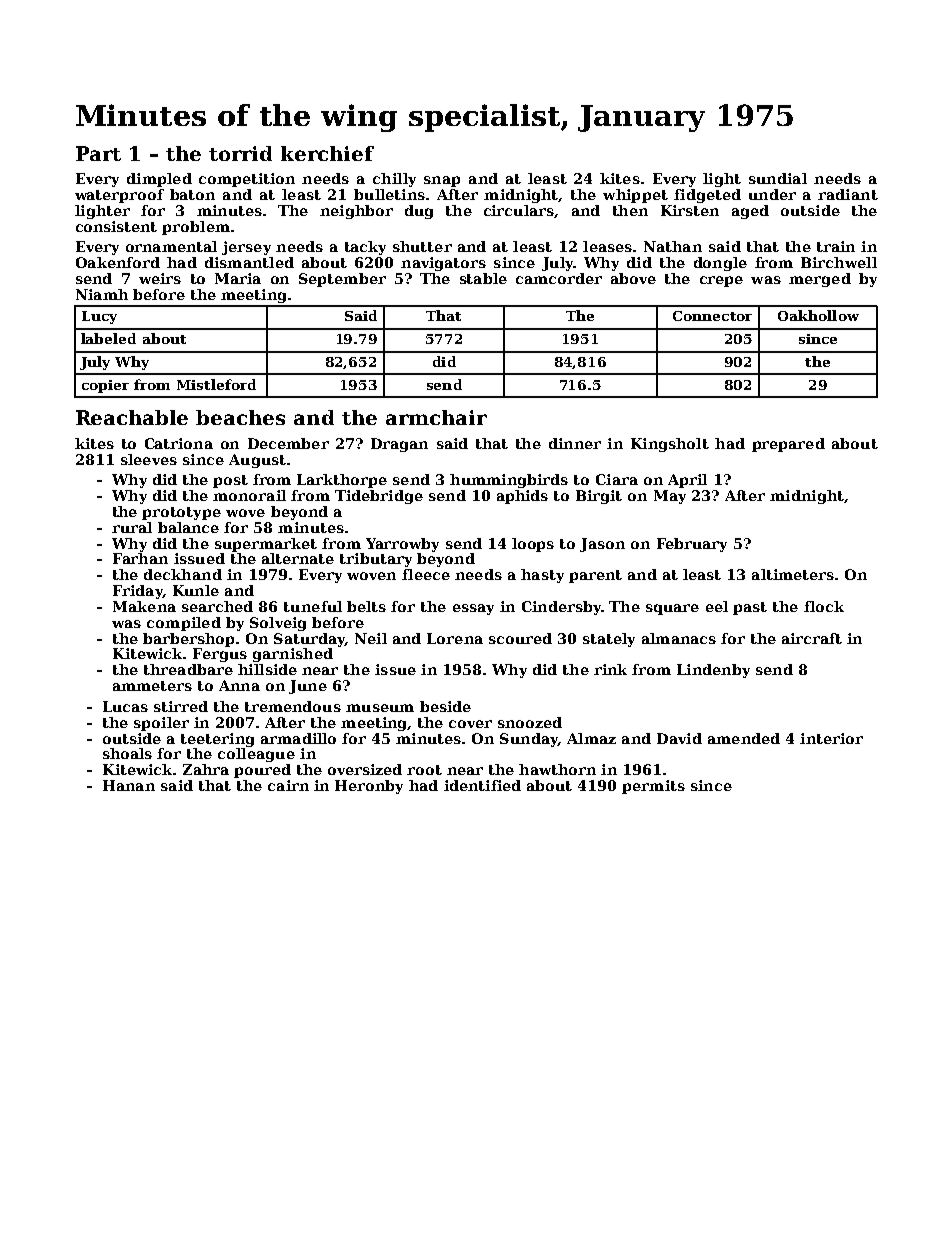  Describe the element at coordinates (793, 574) in the screenshot. I see `altimeters` at that location.
